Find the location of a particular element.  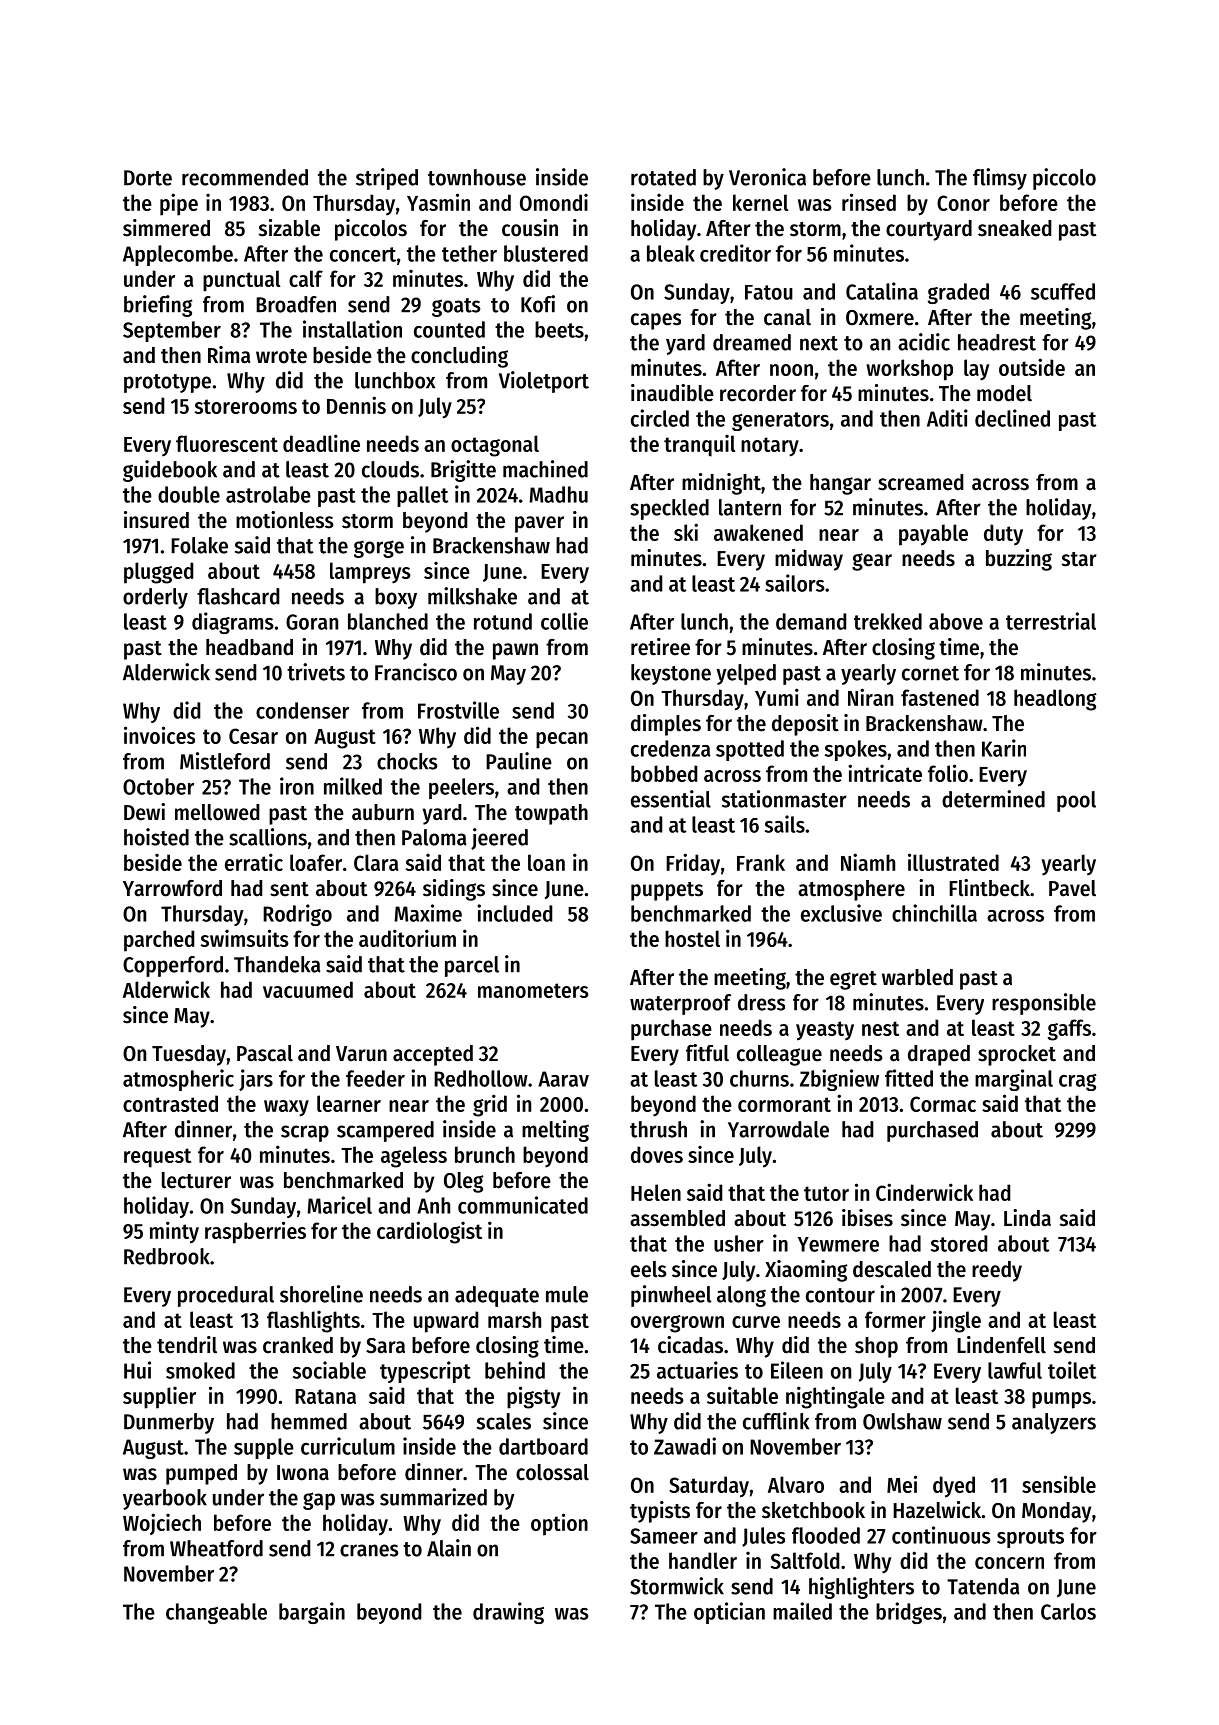

model is located at coordinates (1004, 393).
